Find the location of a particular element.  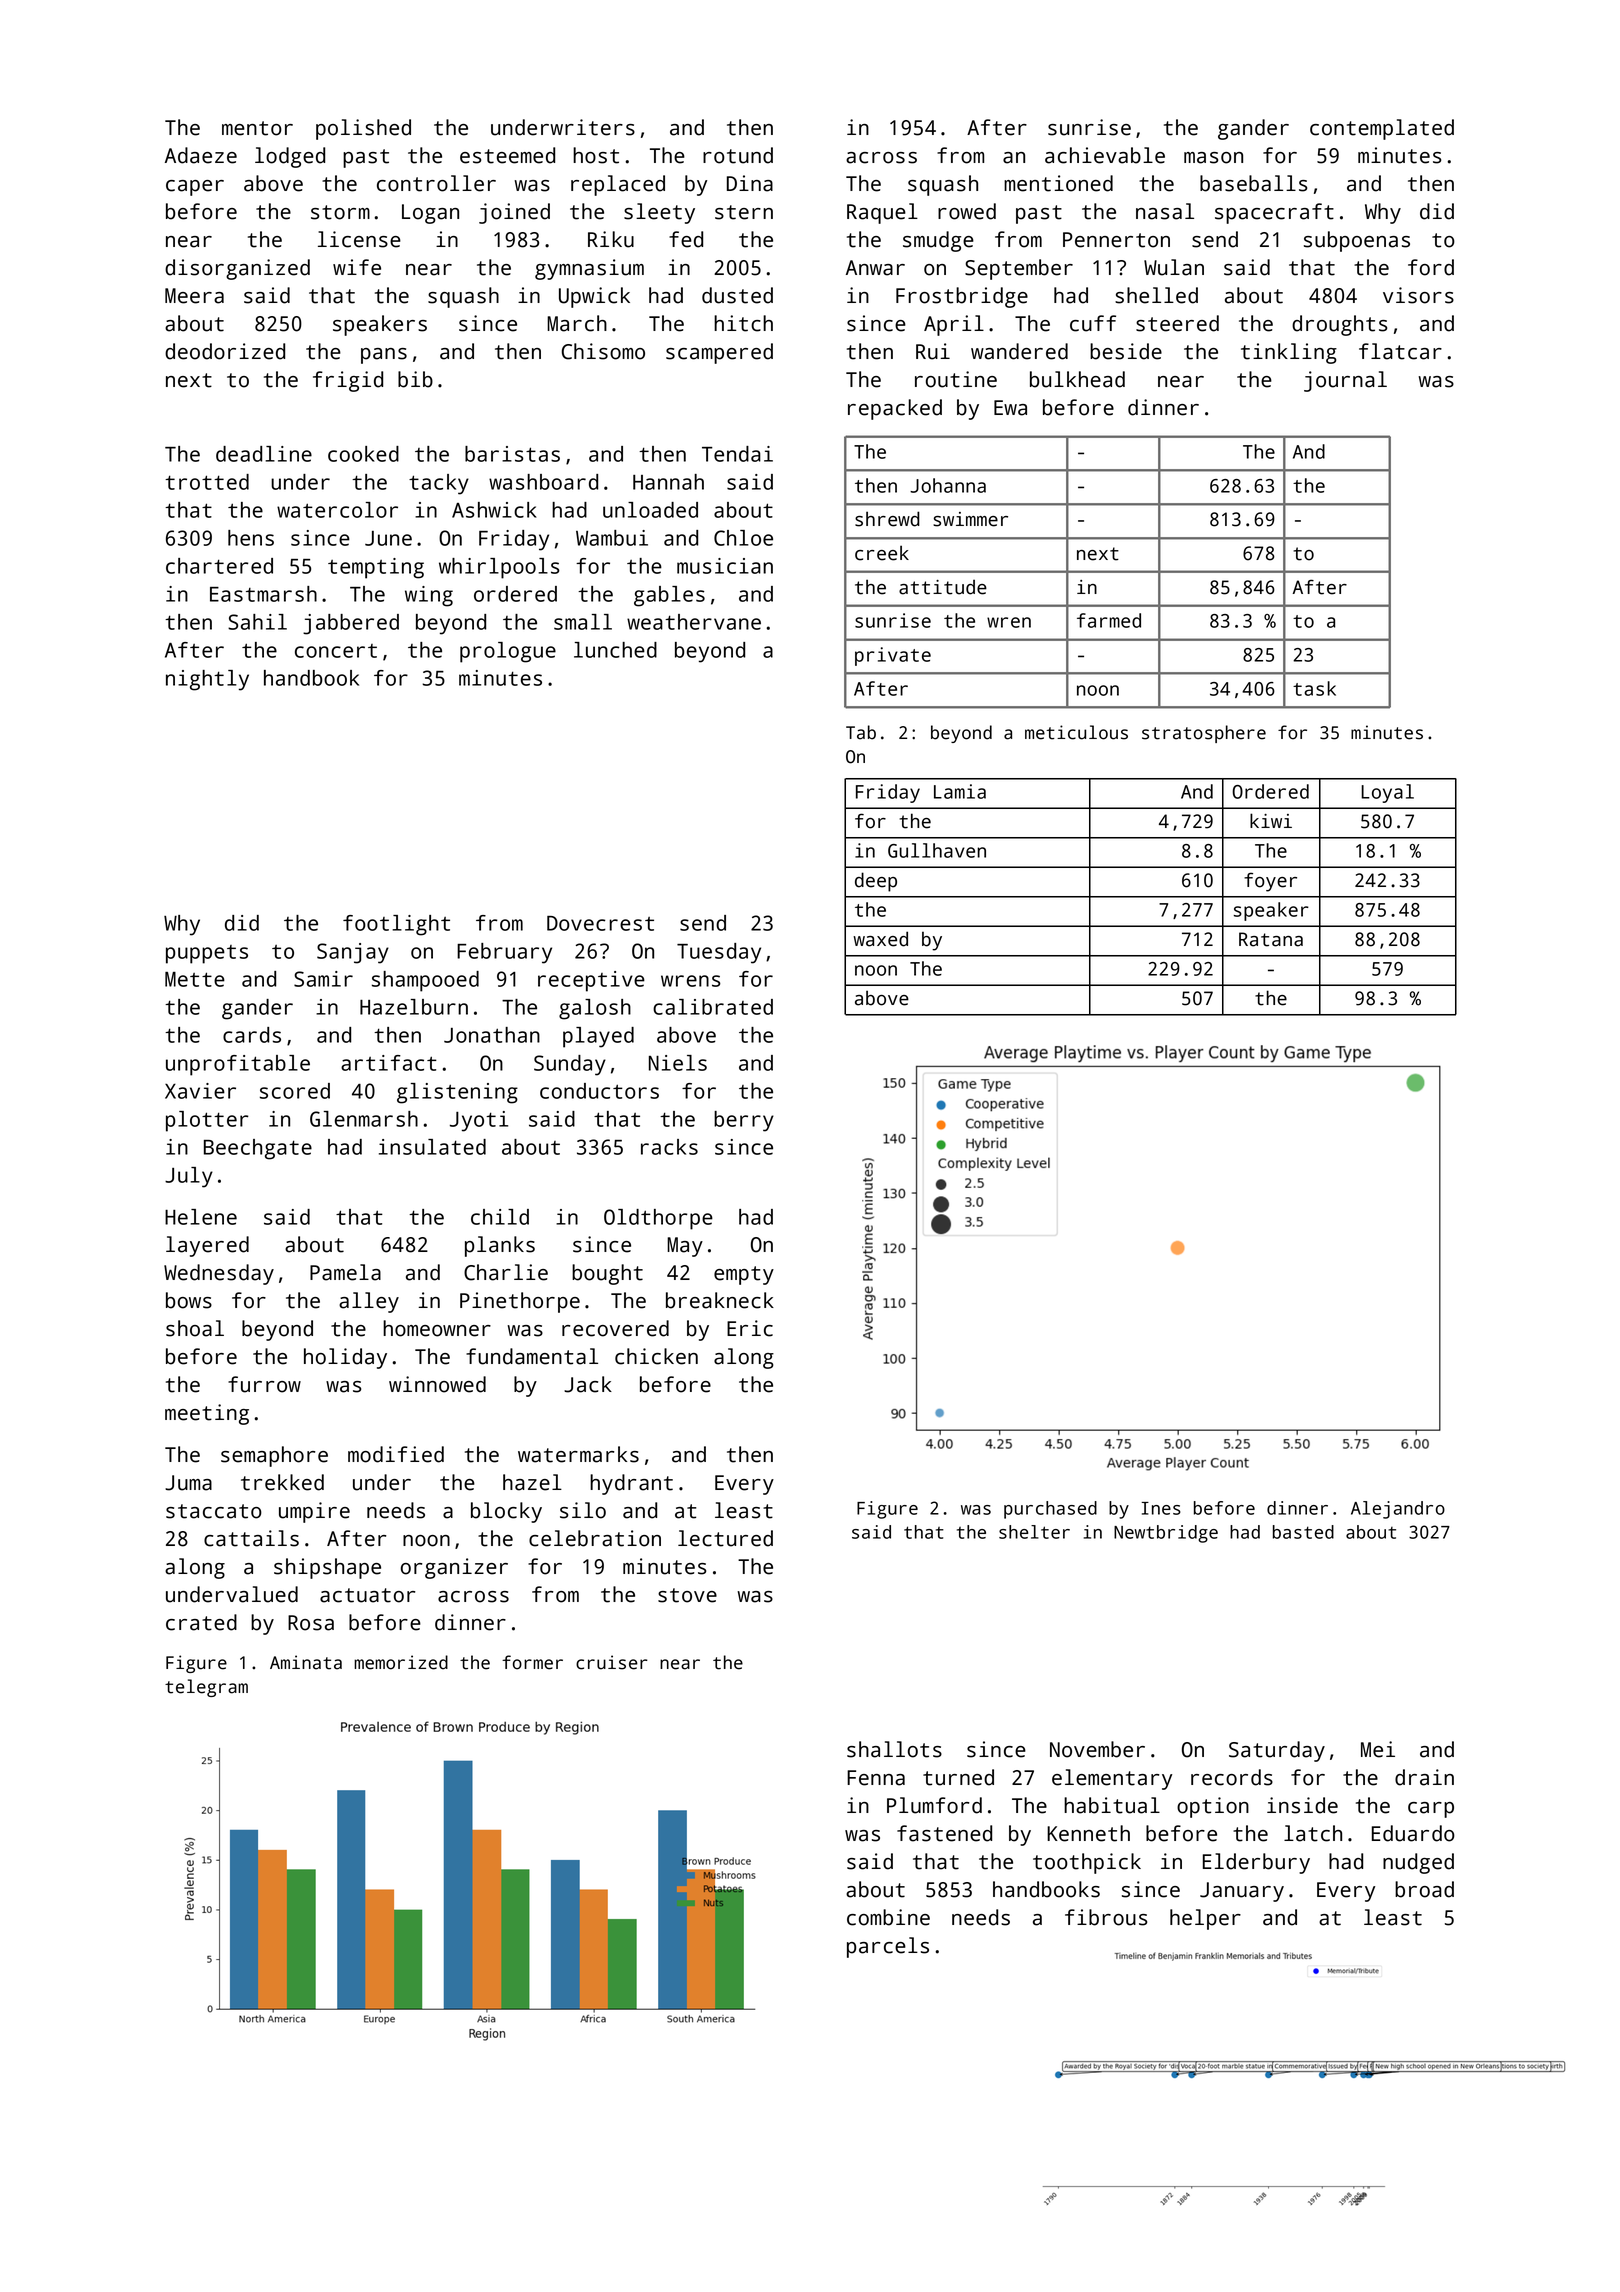

Mette is located at coordinates (195, 979).
